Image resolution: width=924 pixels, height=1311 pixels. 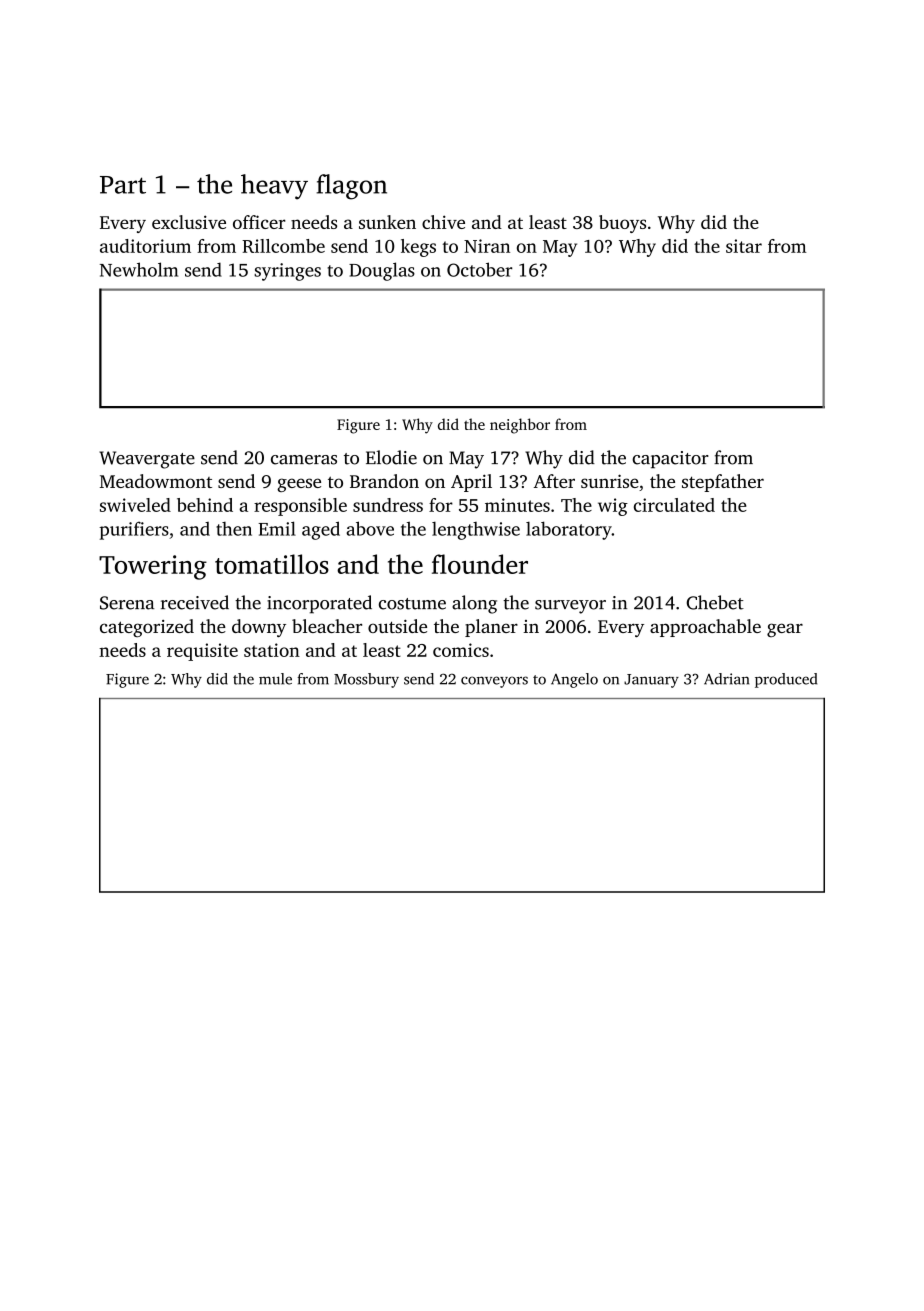 What do you see at coordinates (670, 459) in the document?
I see `capacitor` at bounding box center [670, 459].
